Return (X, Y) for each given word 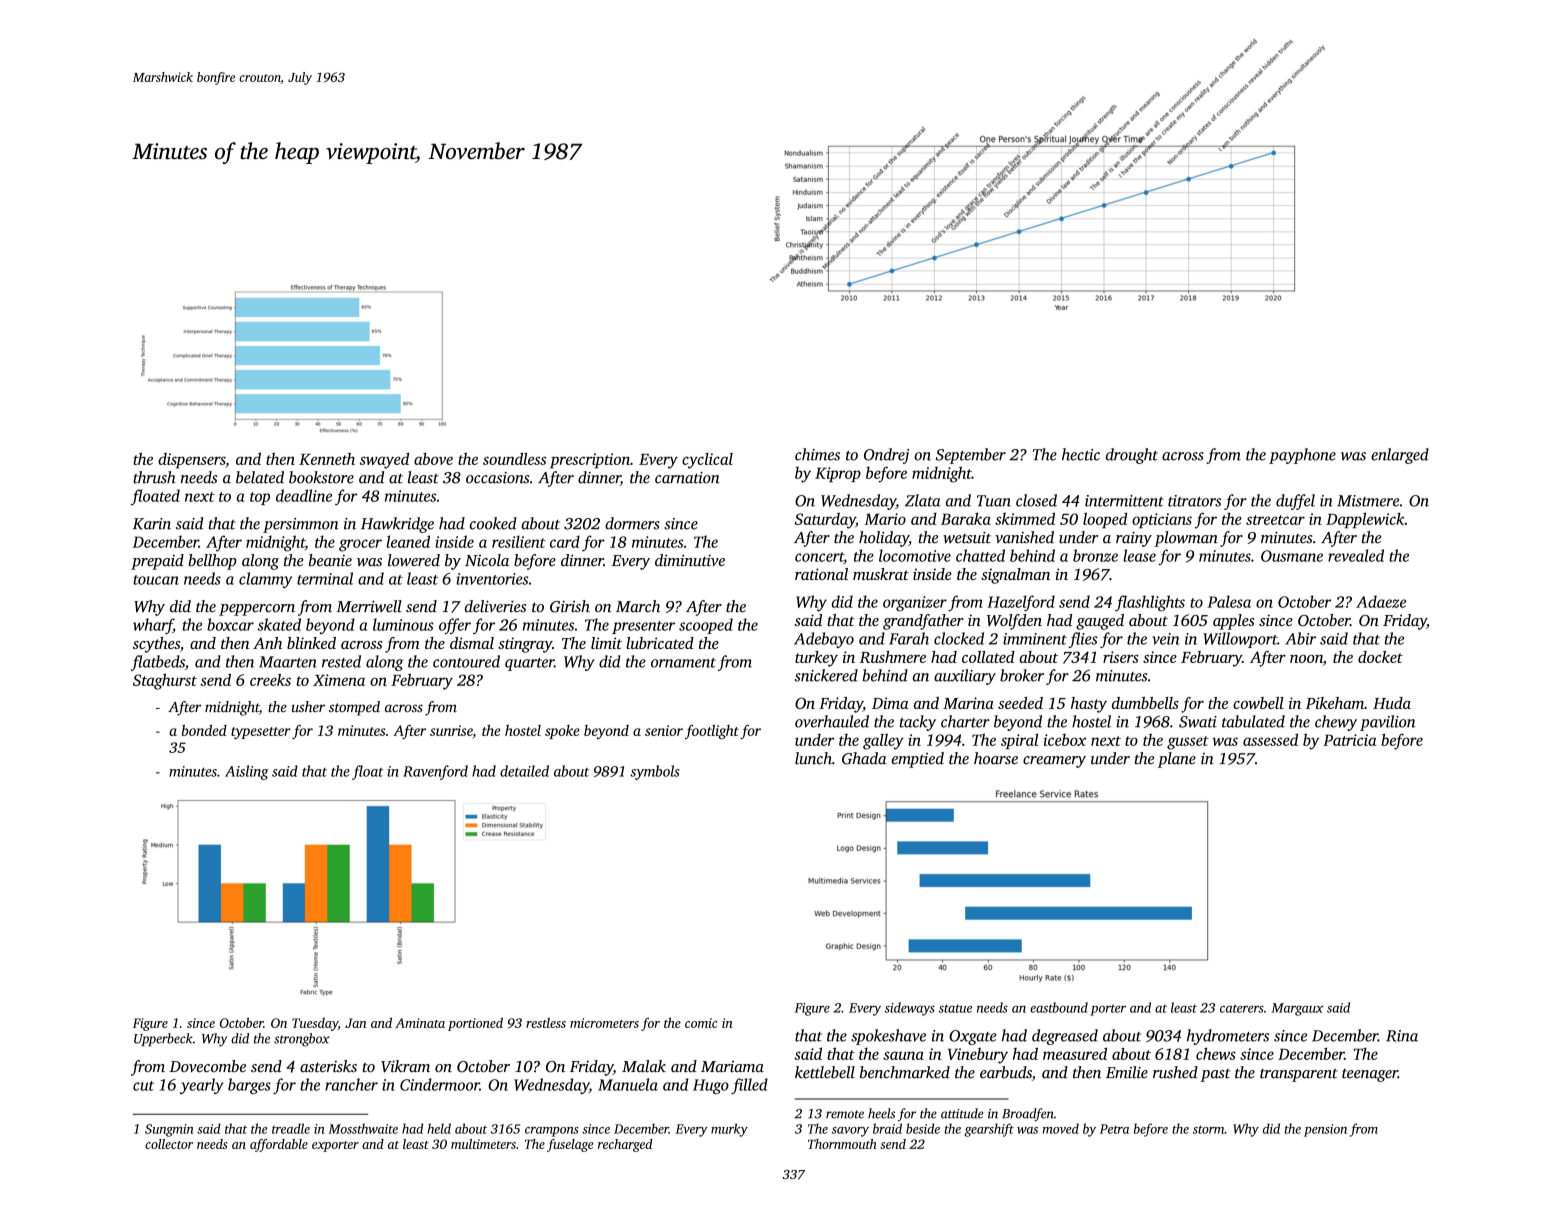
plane (1177, 760)
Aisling (247, 772)
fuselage (570, 1145)
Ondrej (886, 456)
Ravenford (435, 772)
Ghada (864, 758)
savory (850, 1132)
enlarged (1400, 456)
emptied (917, 760)
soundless (514, 459)
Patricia (1349, 740)
